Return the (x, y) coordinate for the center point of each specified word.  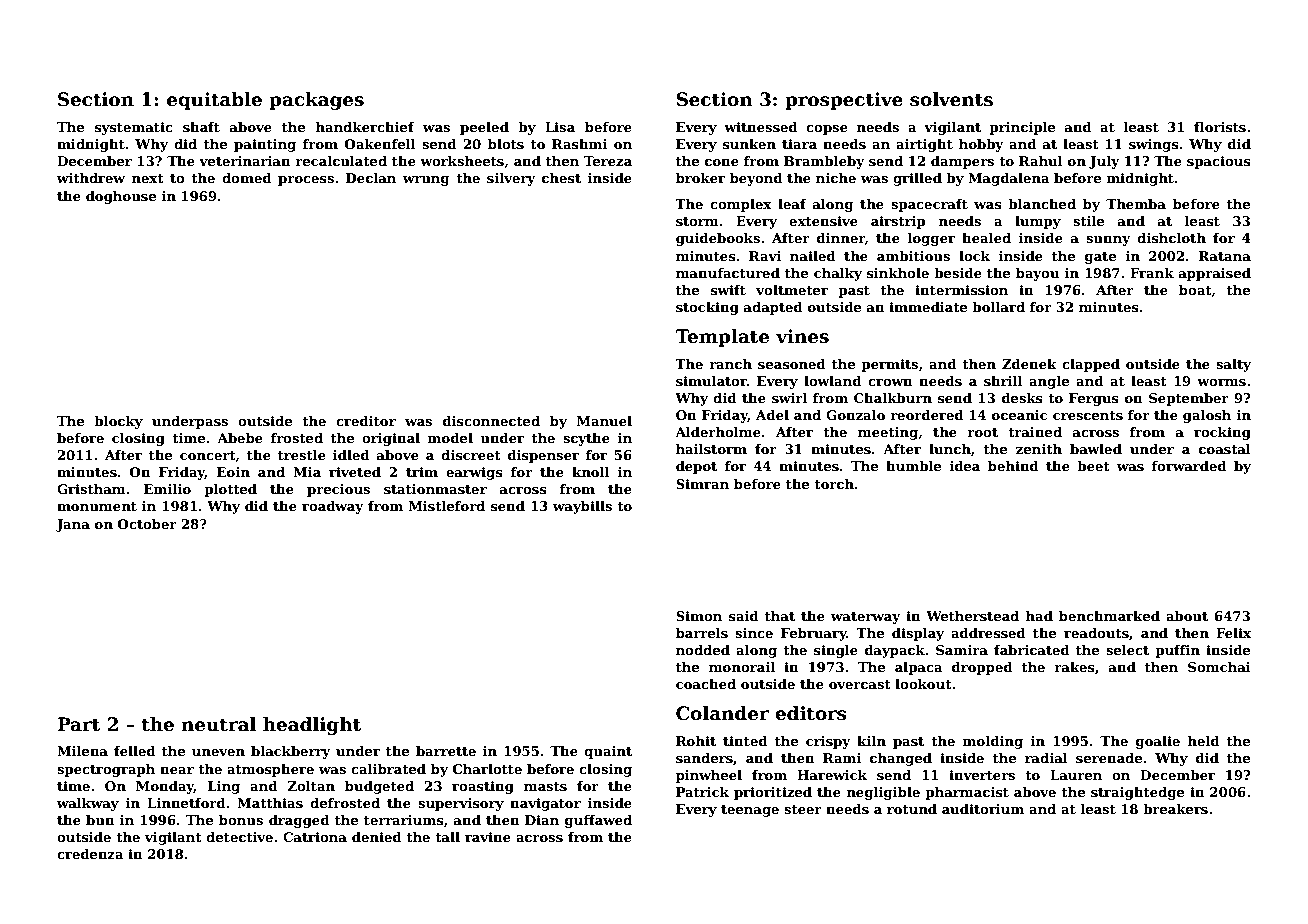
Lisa (560, 127)
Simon (699, 616)
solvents (951, 99)
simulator (711, 381)
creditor (366, 421)
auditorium (983, 809)
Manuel (604, 421)
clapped (1091, 365)
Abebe (240, 438)
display (918, 634)
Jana (73, 525)
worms (1221, 382)
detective (239, 837)
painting (265, 145)
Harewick (832, 775)
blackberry (291, 752)
